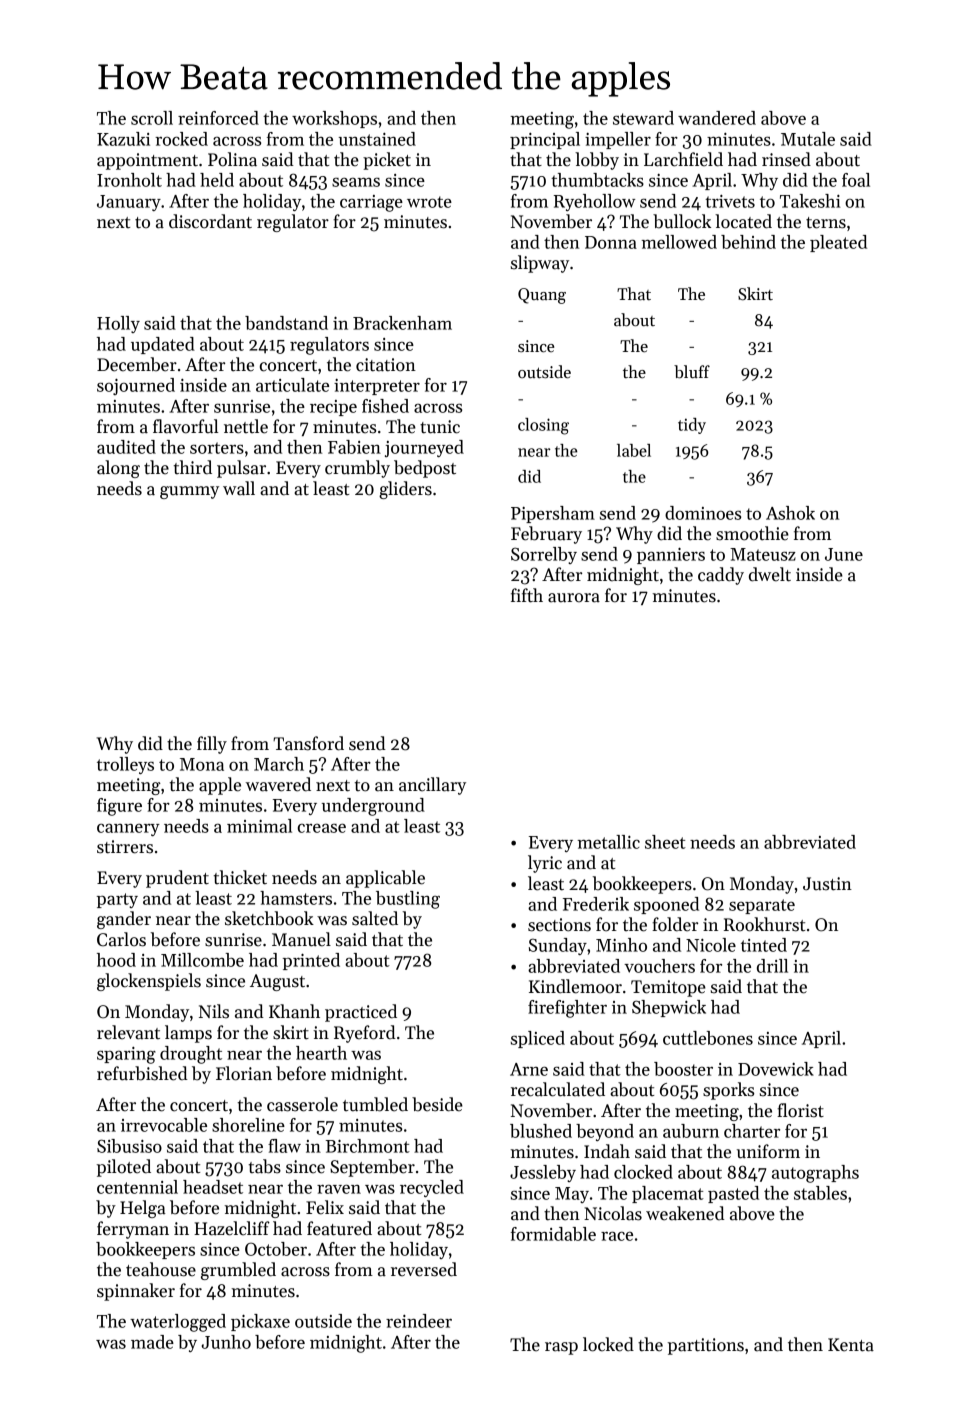 The width and height of the screenshot is (978, 1416). Describe the element at coordinates (717, 118) in the screenshot. I see `wandered` at that location.
